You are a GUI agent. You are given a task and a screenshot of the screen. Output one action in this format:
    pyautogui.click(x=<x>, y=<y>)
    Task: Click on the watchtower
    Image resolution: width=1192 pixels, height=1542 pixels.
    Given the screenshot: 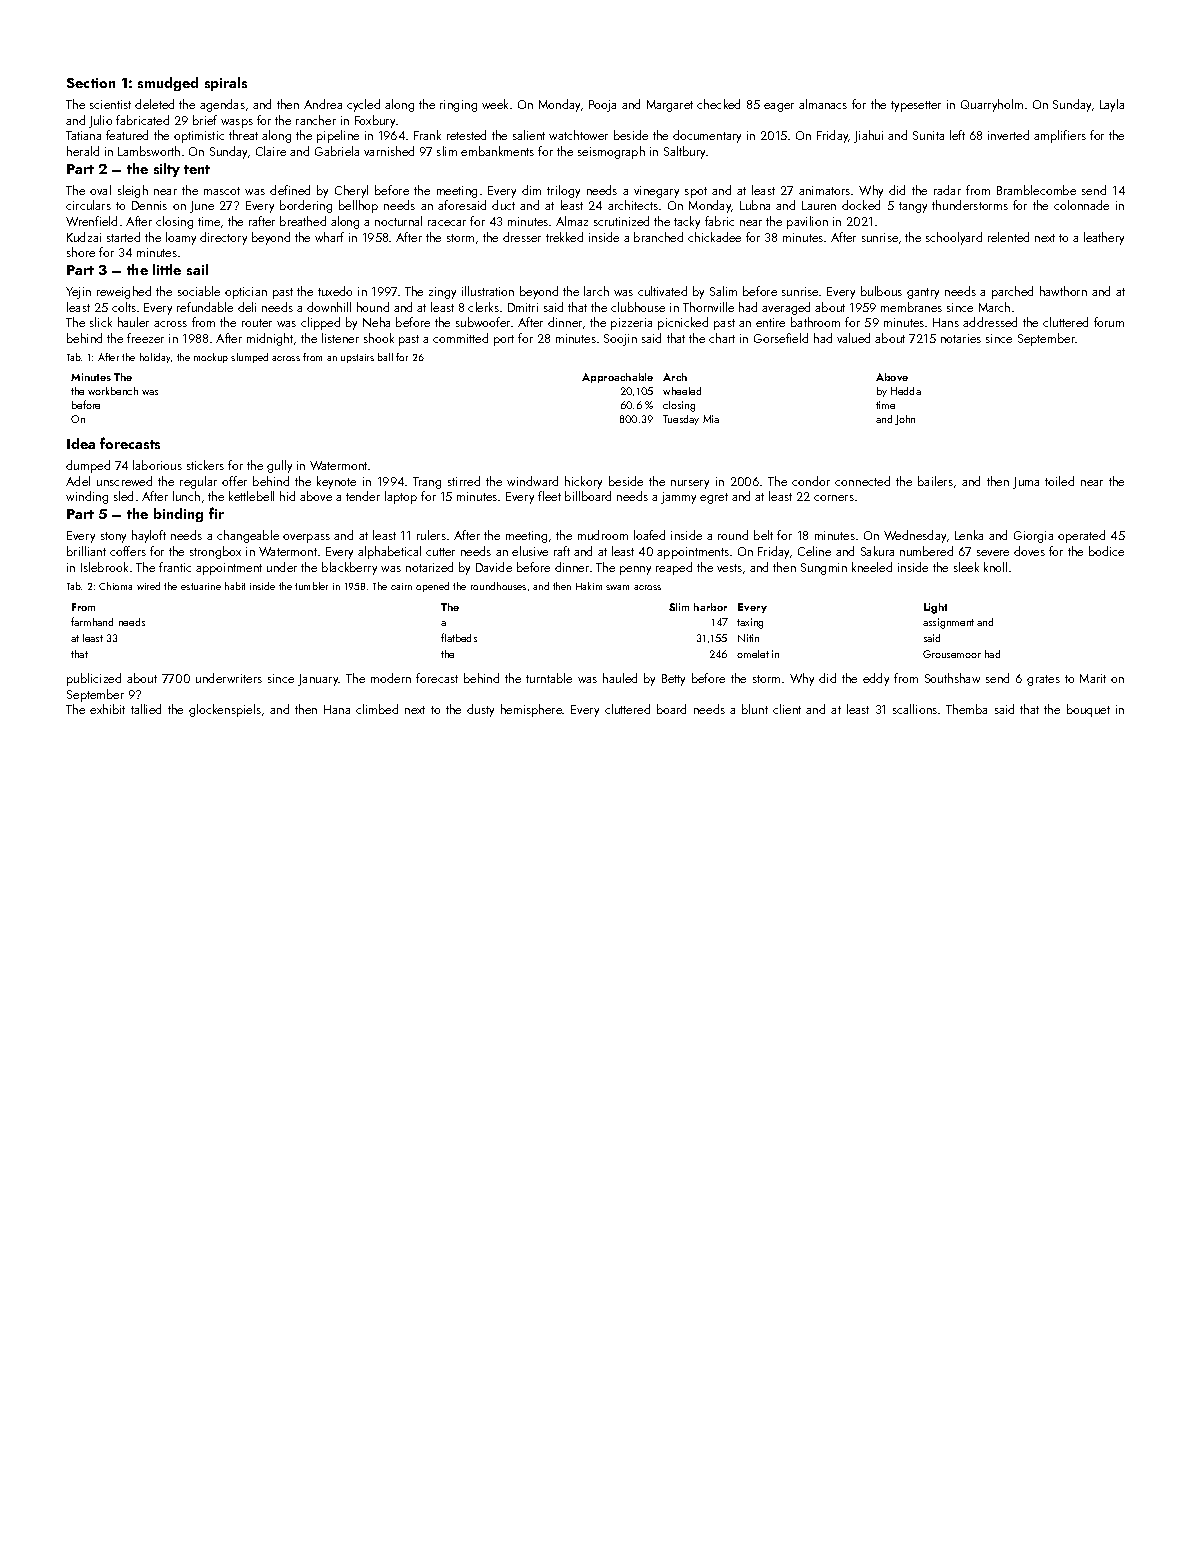 What is the action you would take?
    pyautogui.click(x=578, y=135)
